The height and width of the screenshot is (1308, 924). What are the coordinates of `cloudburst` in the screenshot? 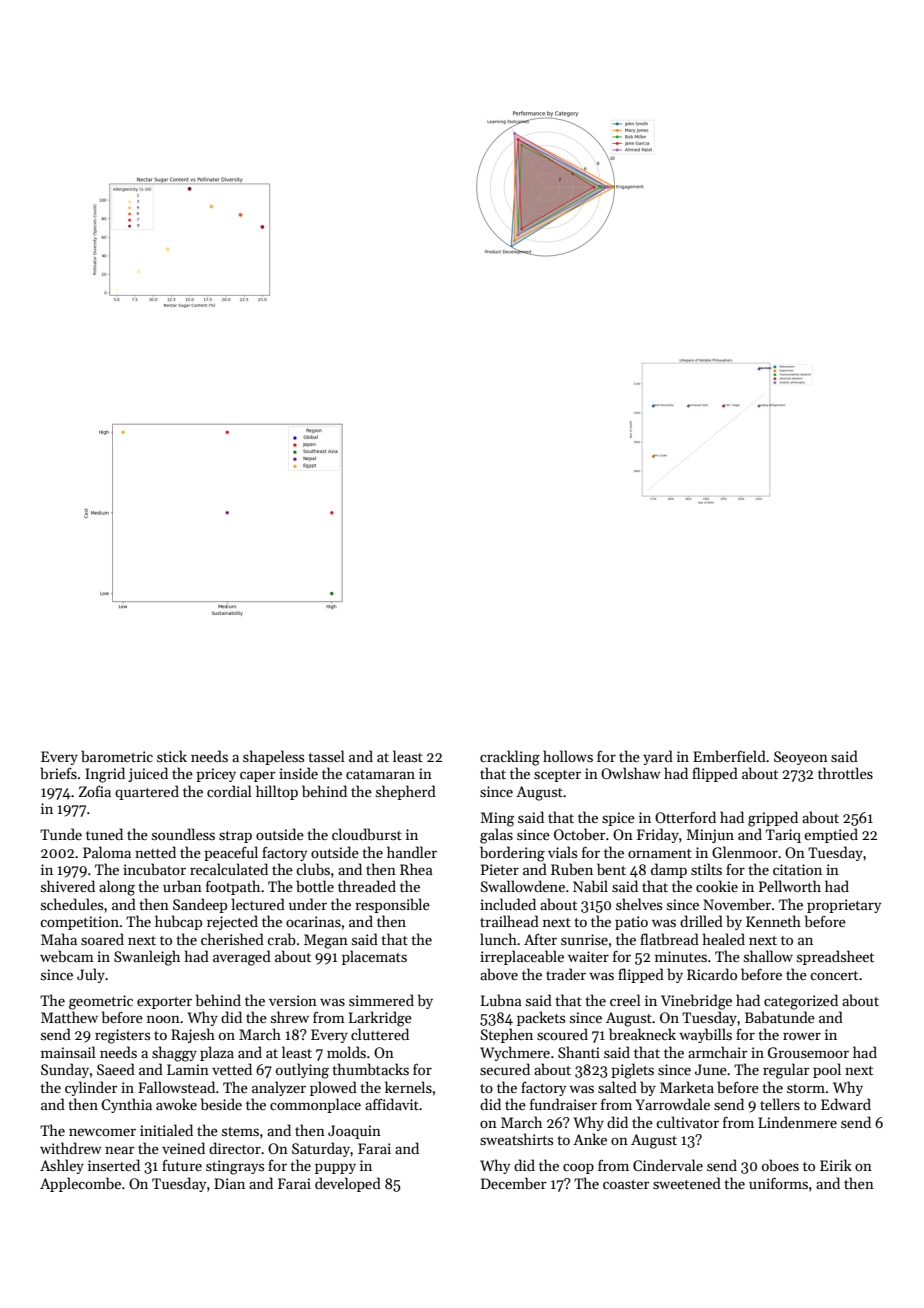 It's located at (367, 834).
